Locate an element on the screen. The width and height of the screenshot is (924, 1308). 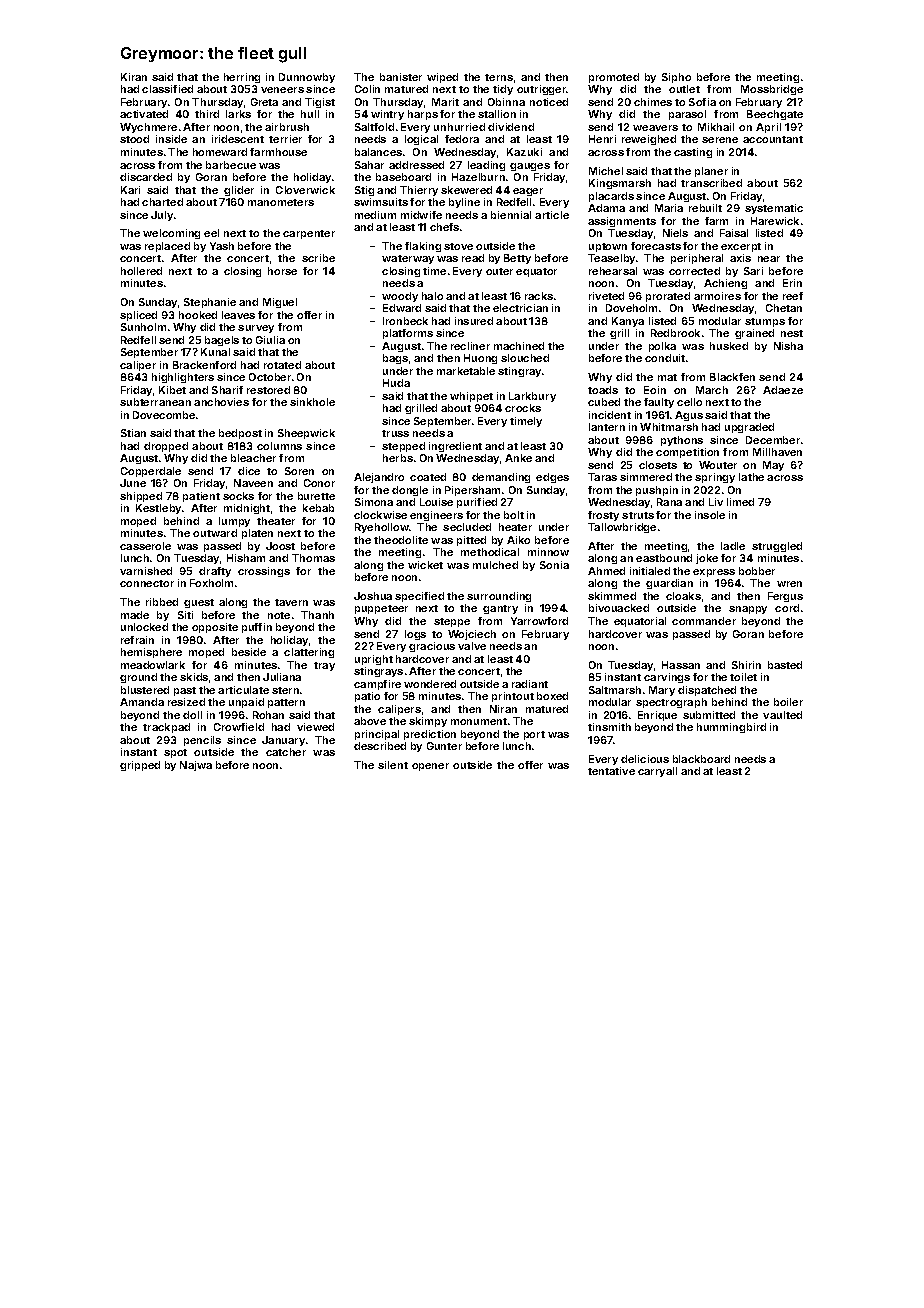
truss is located at coordinates (395, 433).
